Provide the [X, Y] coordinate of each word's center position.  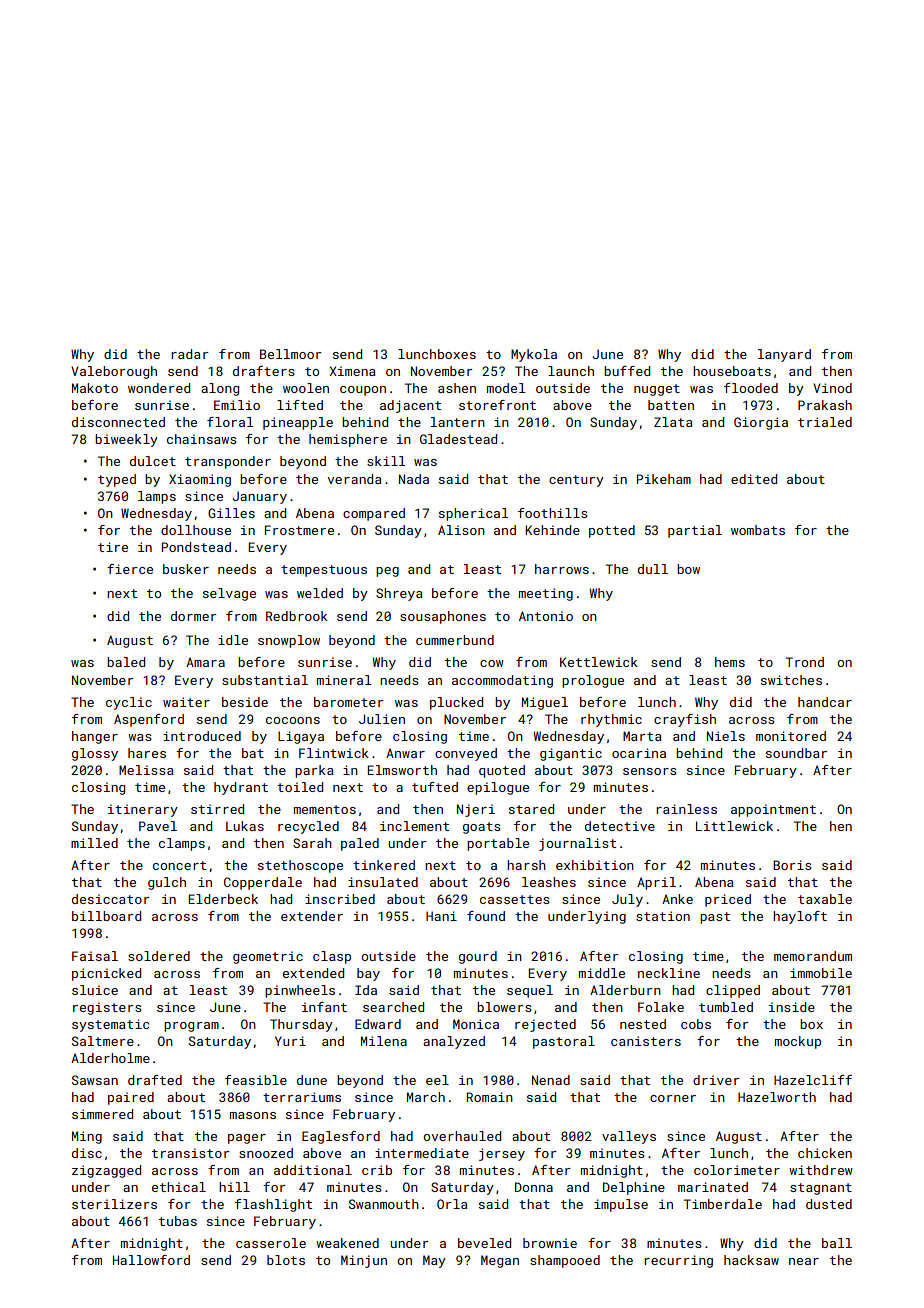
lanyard [784, 355]
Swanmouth [384, 1204]
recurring [678, 1261]
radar [190, 354]
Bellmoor [291, 354]
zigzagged [106, 1171]
